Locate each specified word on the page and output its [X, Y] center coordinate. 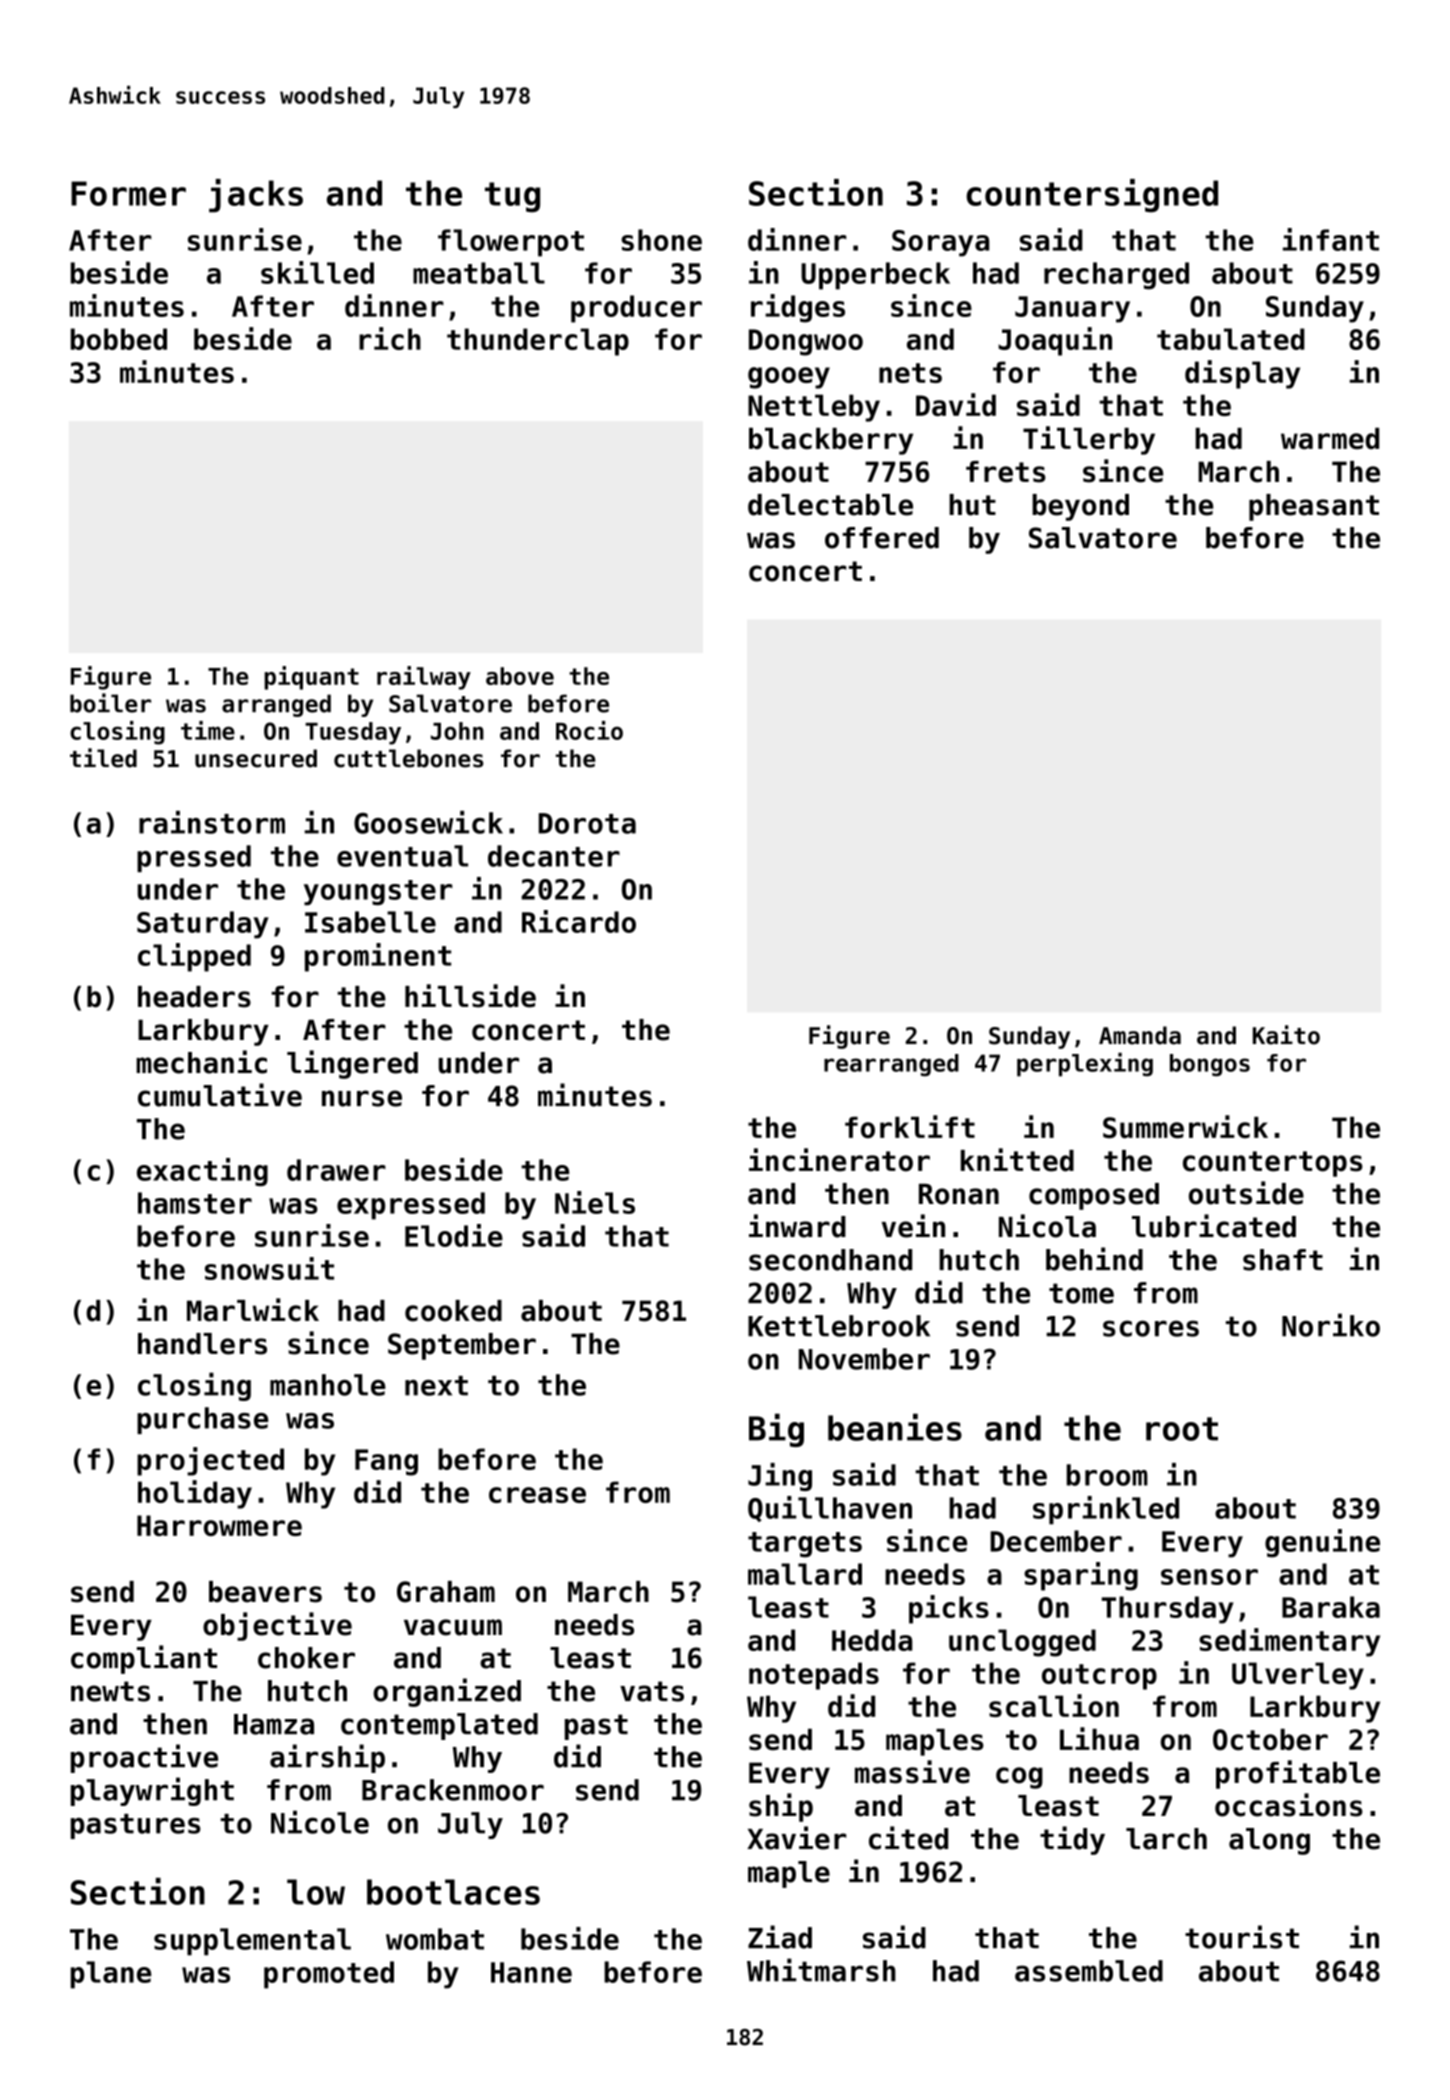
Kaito [1286, 1035]
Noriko [1331, 1325]
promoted [329, 1975]
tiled [103, 758]
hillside [470, 996]
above [520, 676]
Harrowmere [219, 1525]
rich [390, 338]
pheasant [1314, 507]
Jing [780, 1477]
